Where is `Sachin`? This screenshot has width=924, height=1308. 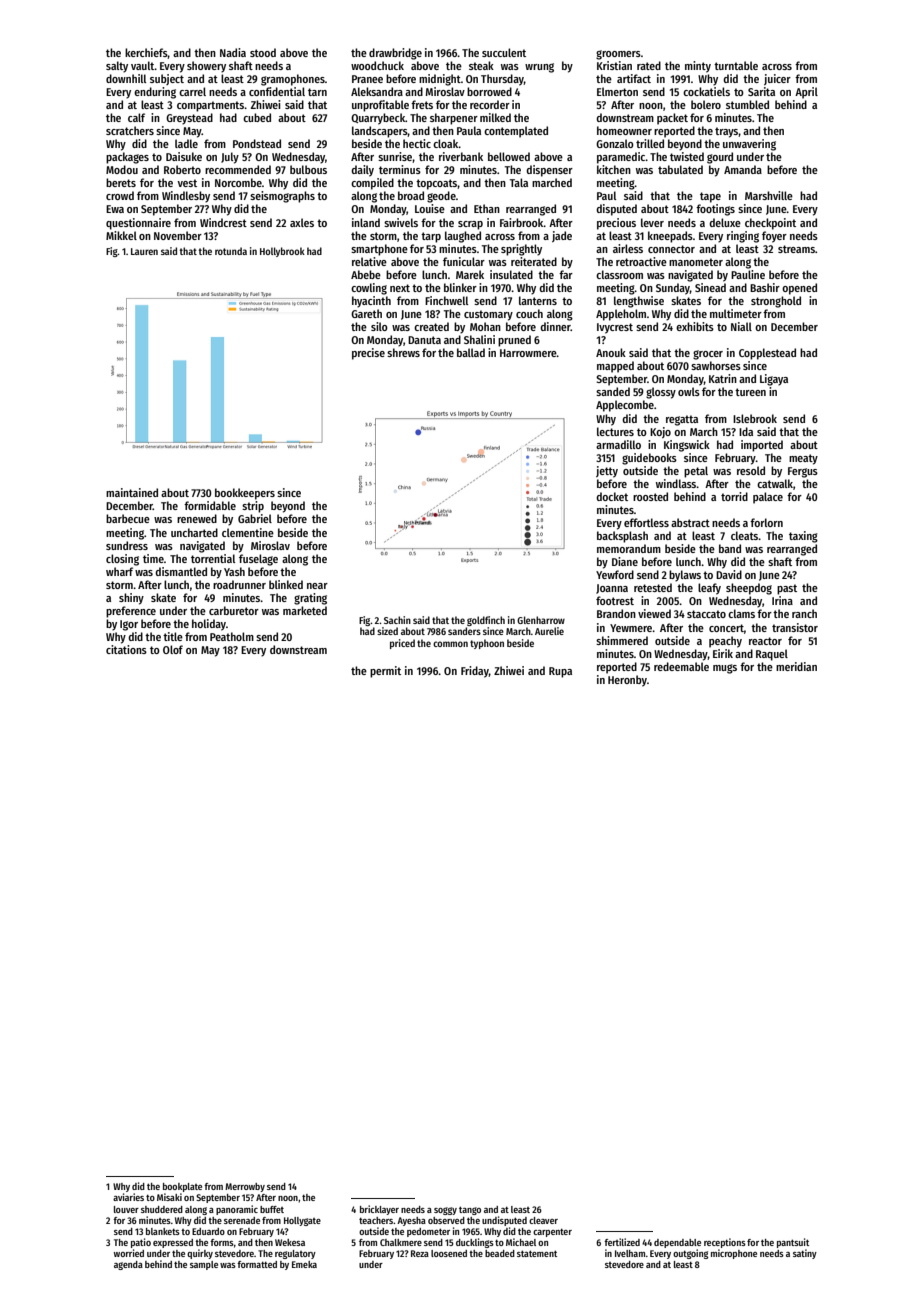 Sachin is located at coordinates (397, 620).
